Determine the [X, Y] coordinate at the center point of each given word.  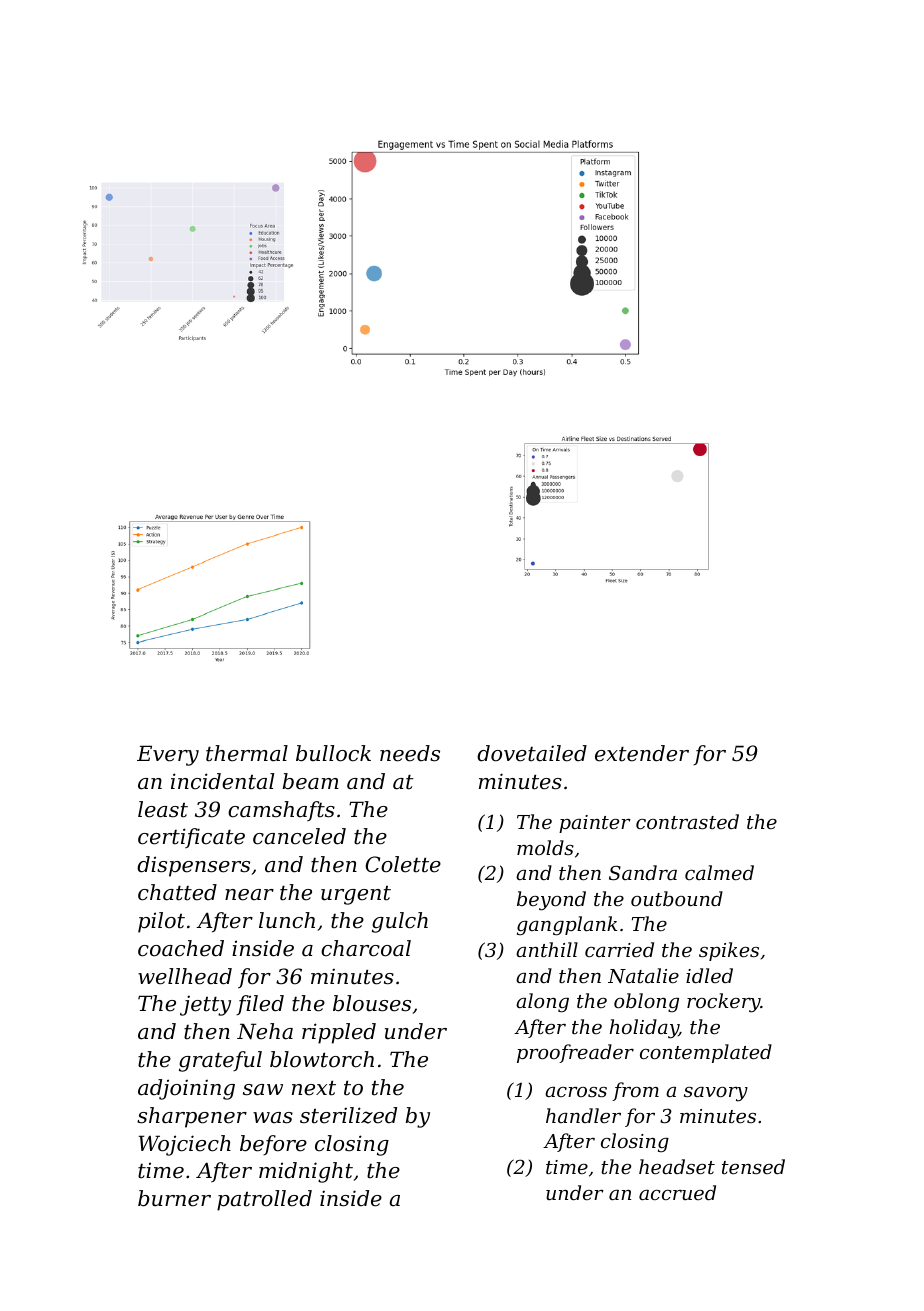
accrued [677, 1192]
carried [619, 949]
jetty [205, 1006]
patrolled [264, 1200]
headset [677, 1166]
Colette [403, 864]
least [163, 809]
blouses [372, 1003]
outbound [677, 898]
